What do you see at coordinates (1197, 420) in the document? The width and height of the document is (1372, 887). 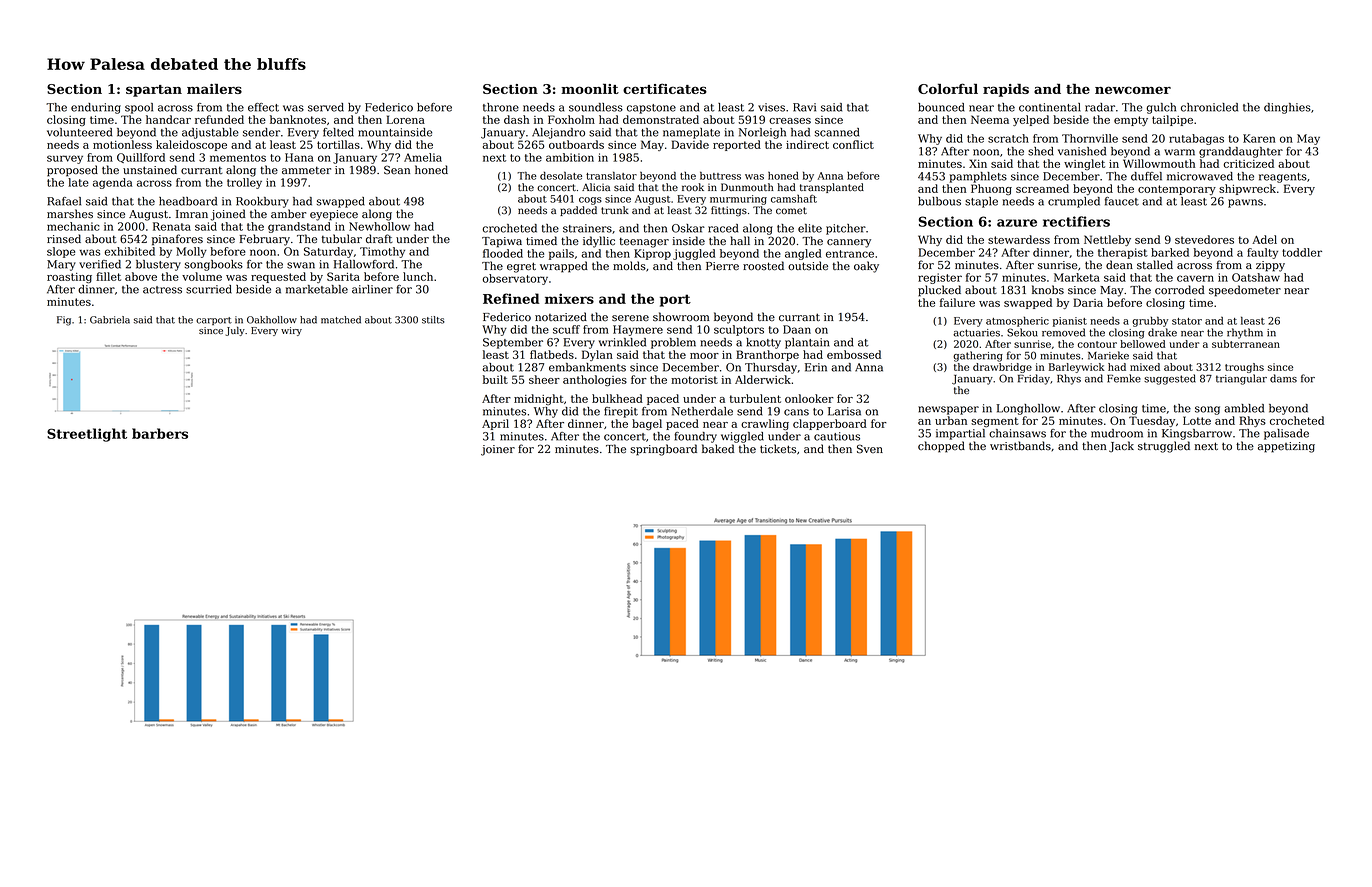 I see `Lotte` at bounding box center [1197, 420].
